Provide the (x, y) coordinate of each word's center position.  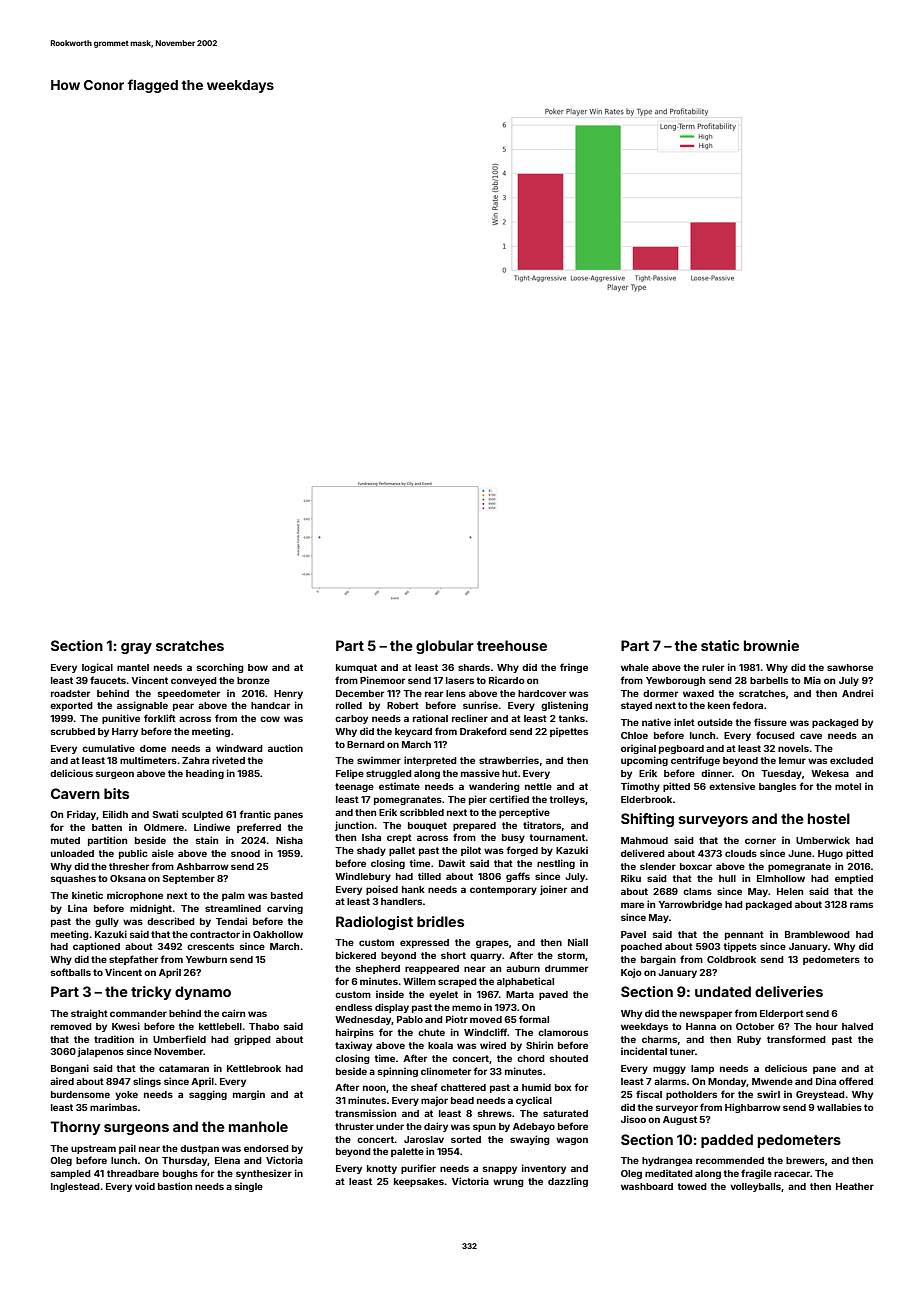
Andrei (857, 693)
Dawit (452, 863)
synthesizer (264, 1174)
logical (97, 668)
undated (723, 991)
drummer (566, 968)
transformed (796, 1039)
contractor (215, 934)
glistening (564, 706)
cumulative (108, 748)
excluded (851, 760)
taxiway (353, 1046)
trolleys (567, 800)
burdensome (80, 1094)
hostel (829, 818)
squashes (73, 879)
